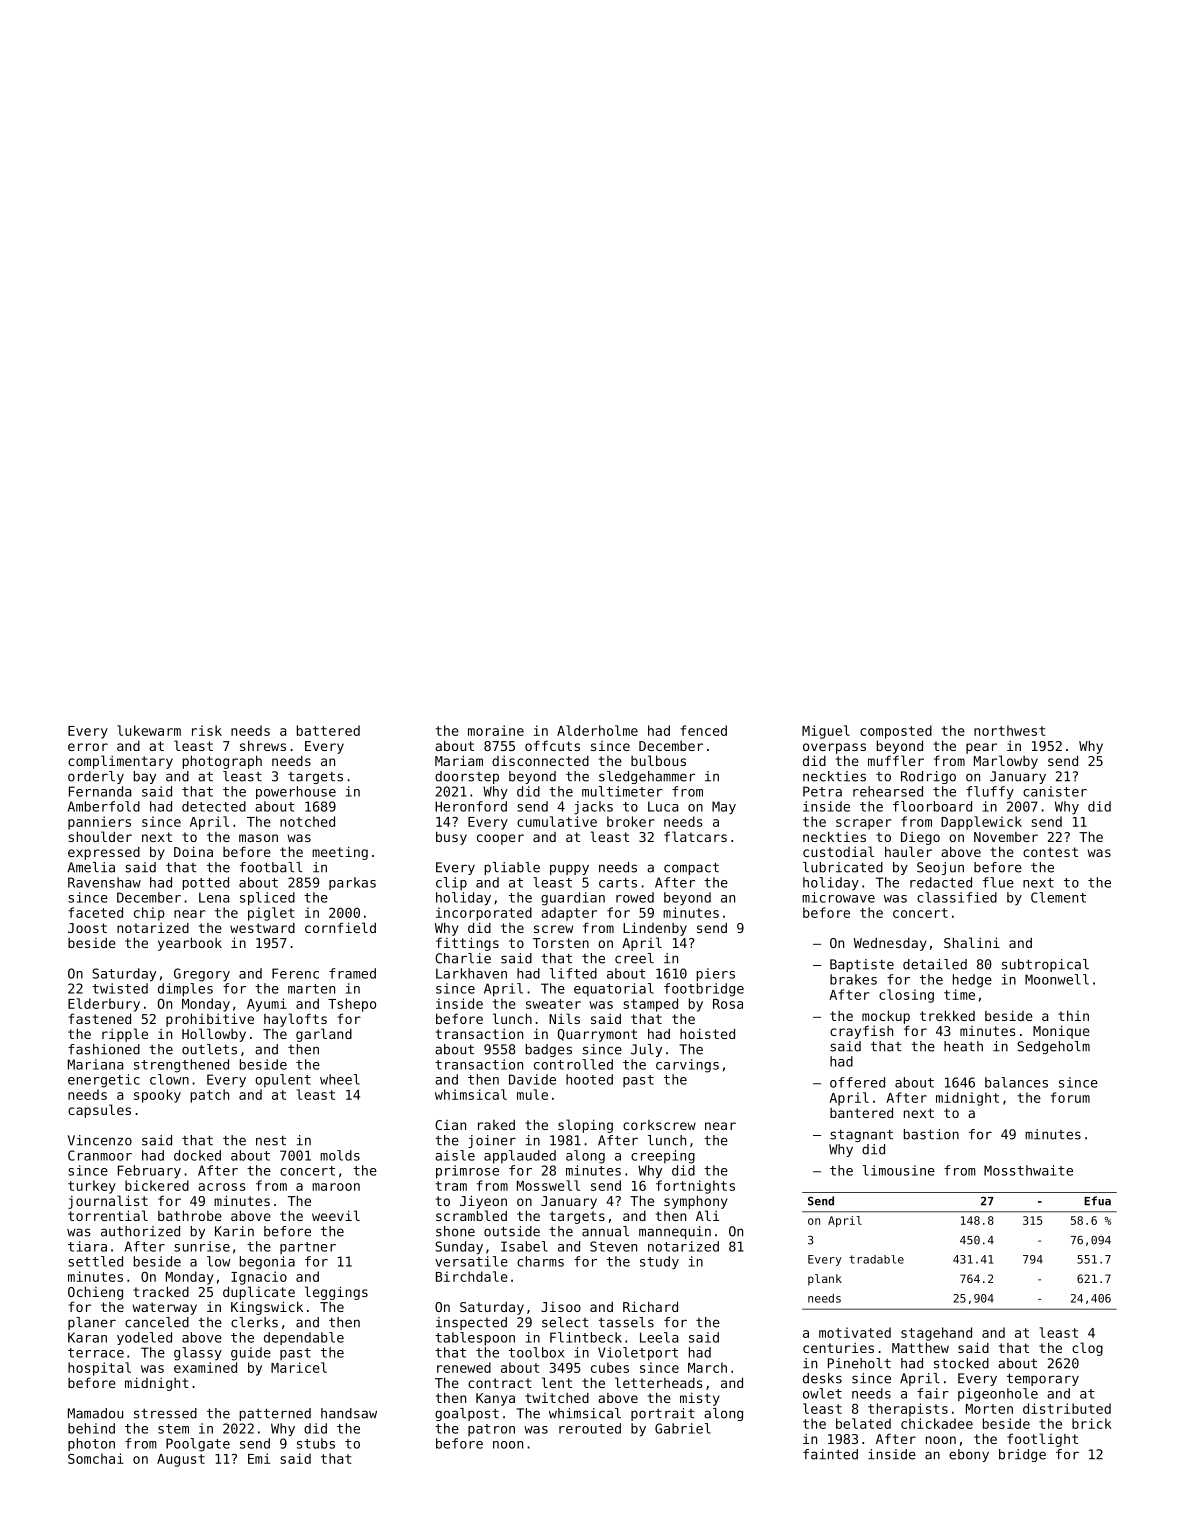 The image size is (1184, 1532). Describe the element at coordinates (700, 1399) in the image. I see `misty` at that location.
